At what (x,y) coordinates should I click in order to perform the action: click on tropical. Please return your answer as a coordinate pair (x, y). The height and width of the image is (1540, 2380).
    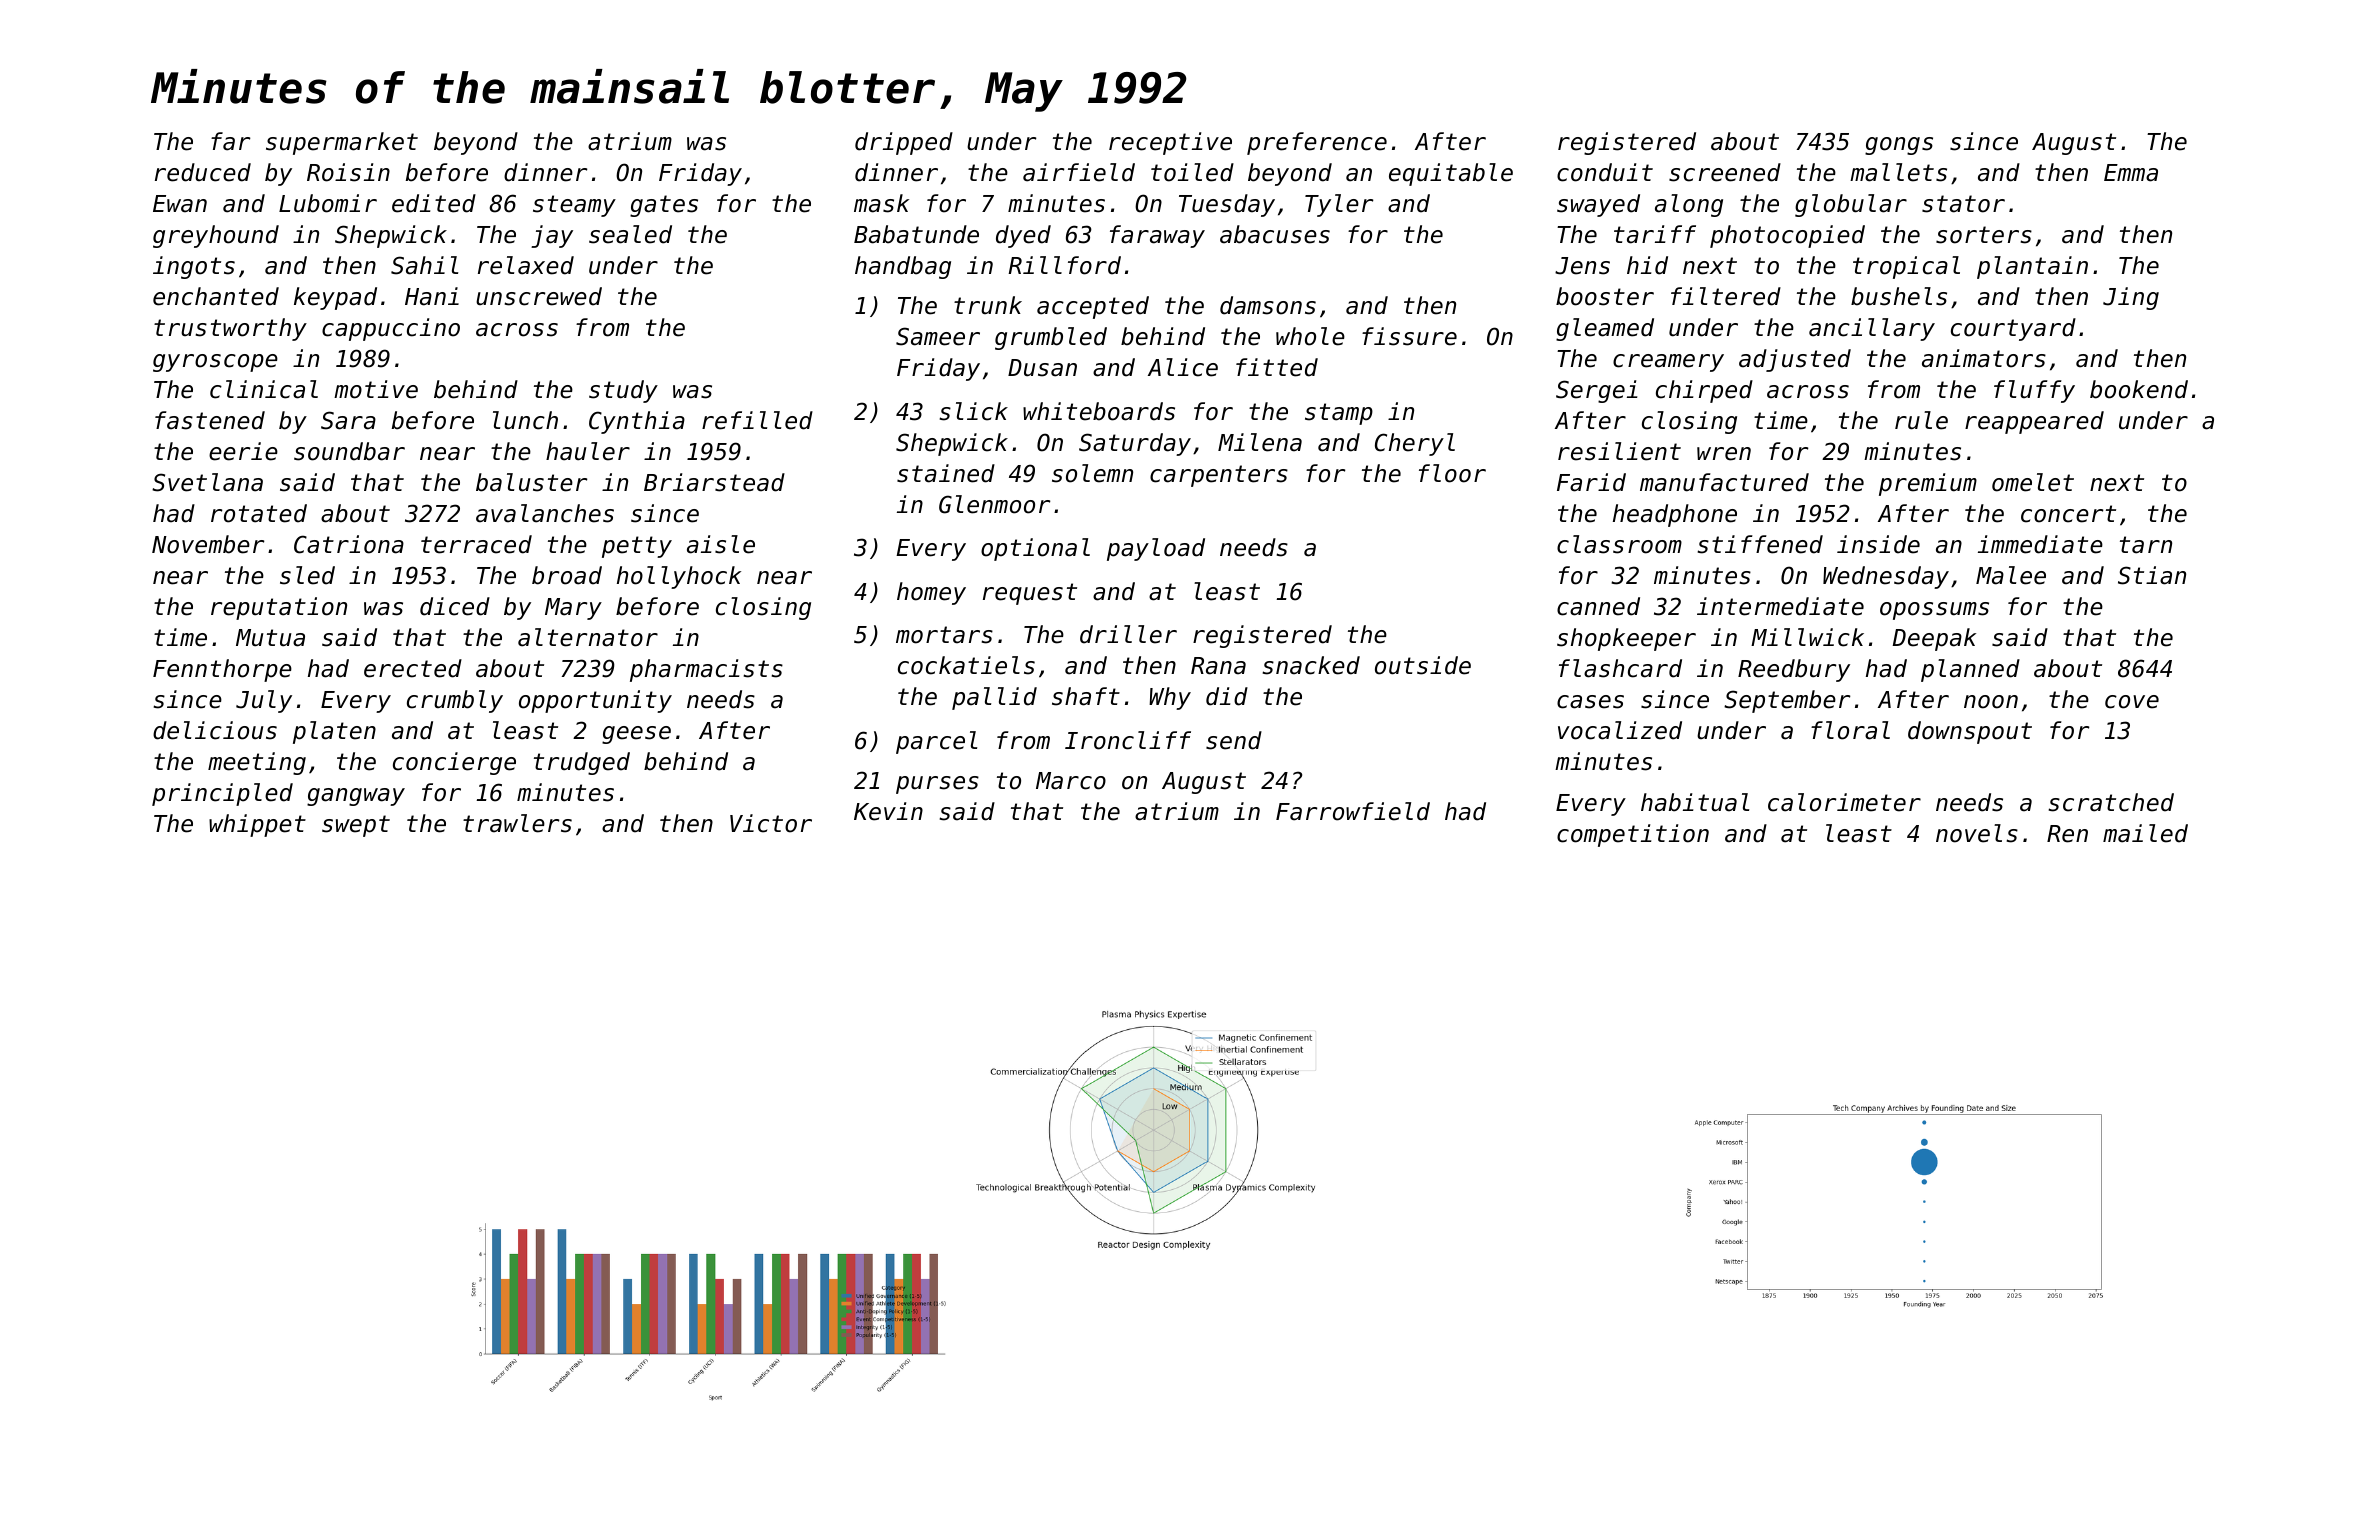
    Looking at the image, I should click on (1906, 267).
